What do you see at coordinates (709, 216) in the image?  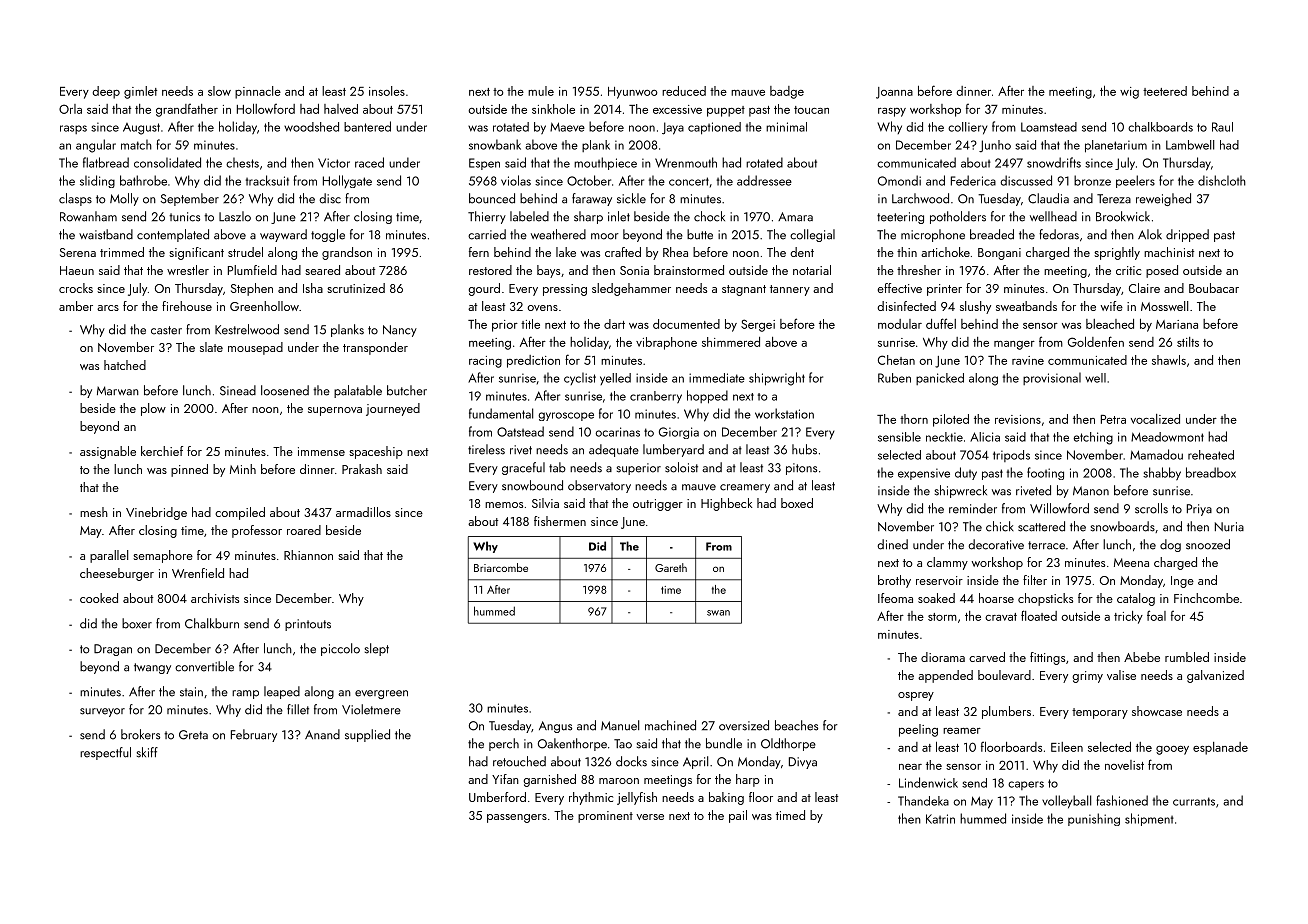 I see `chock` at bounding box center [709, 216].
